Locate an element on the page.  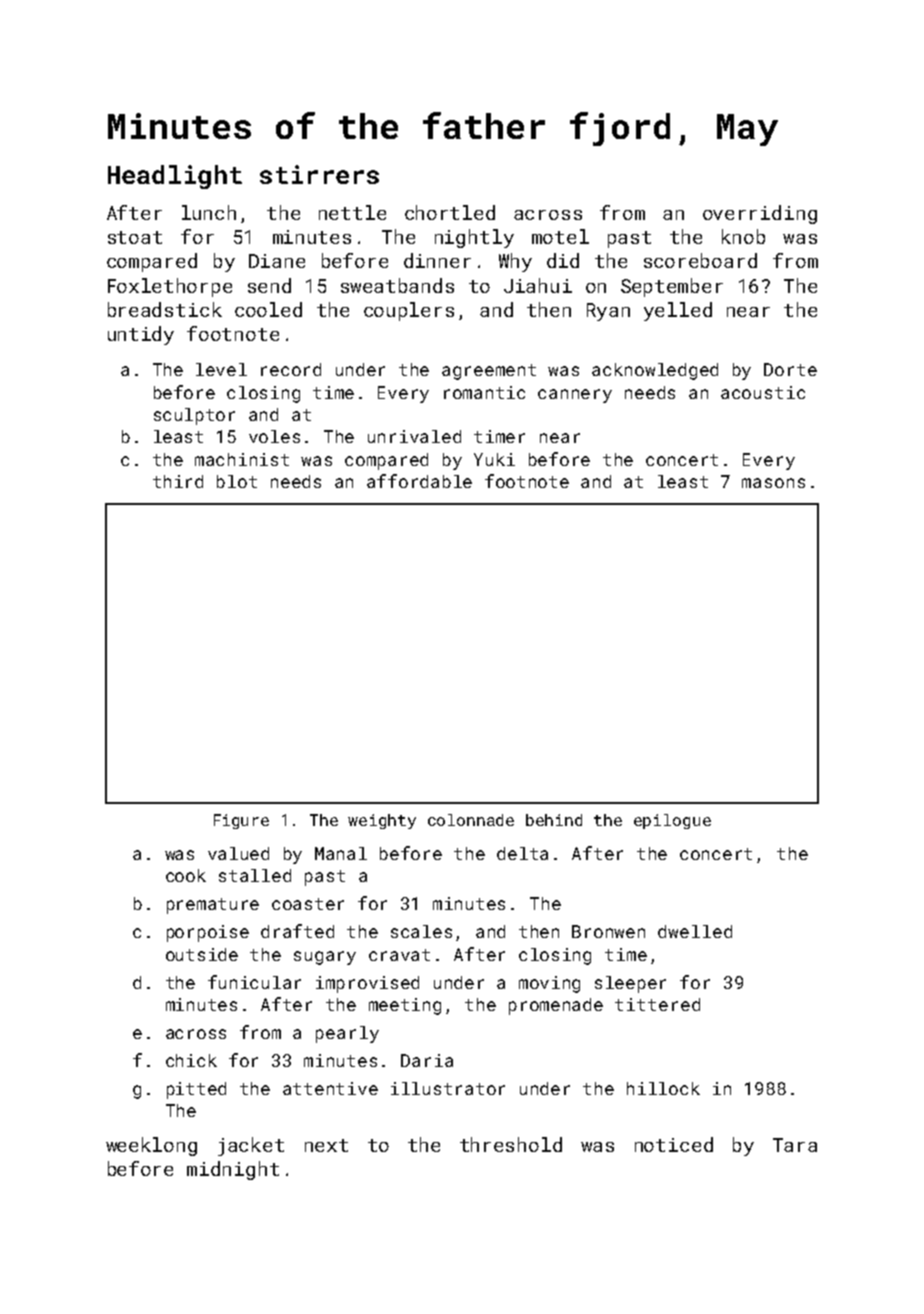
level is located at coordinates (221, 369).
